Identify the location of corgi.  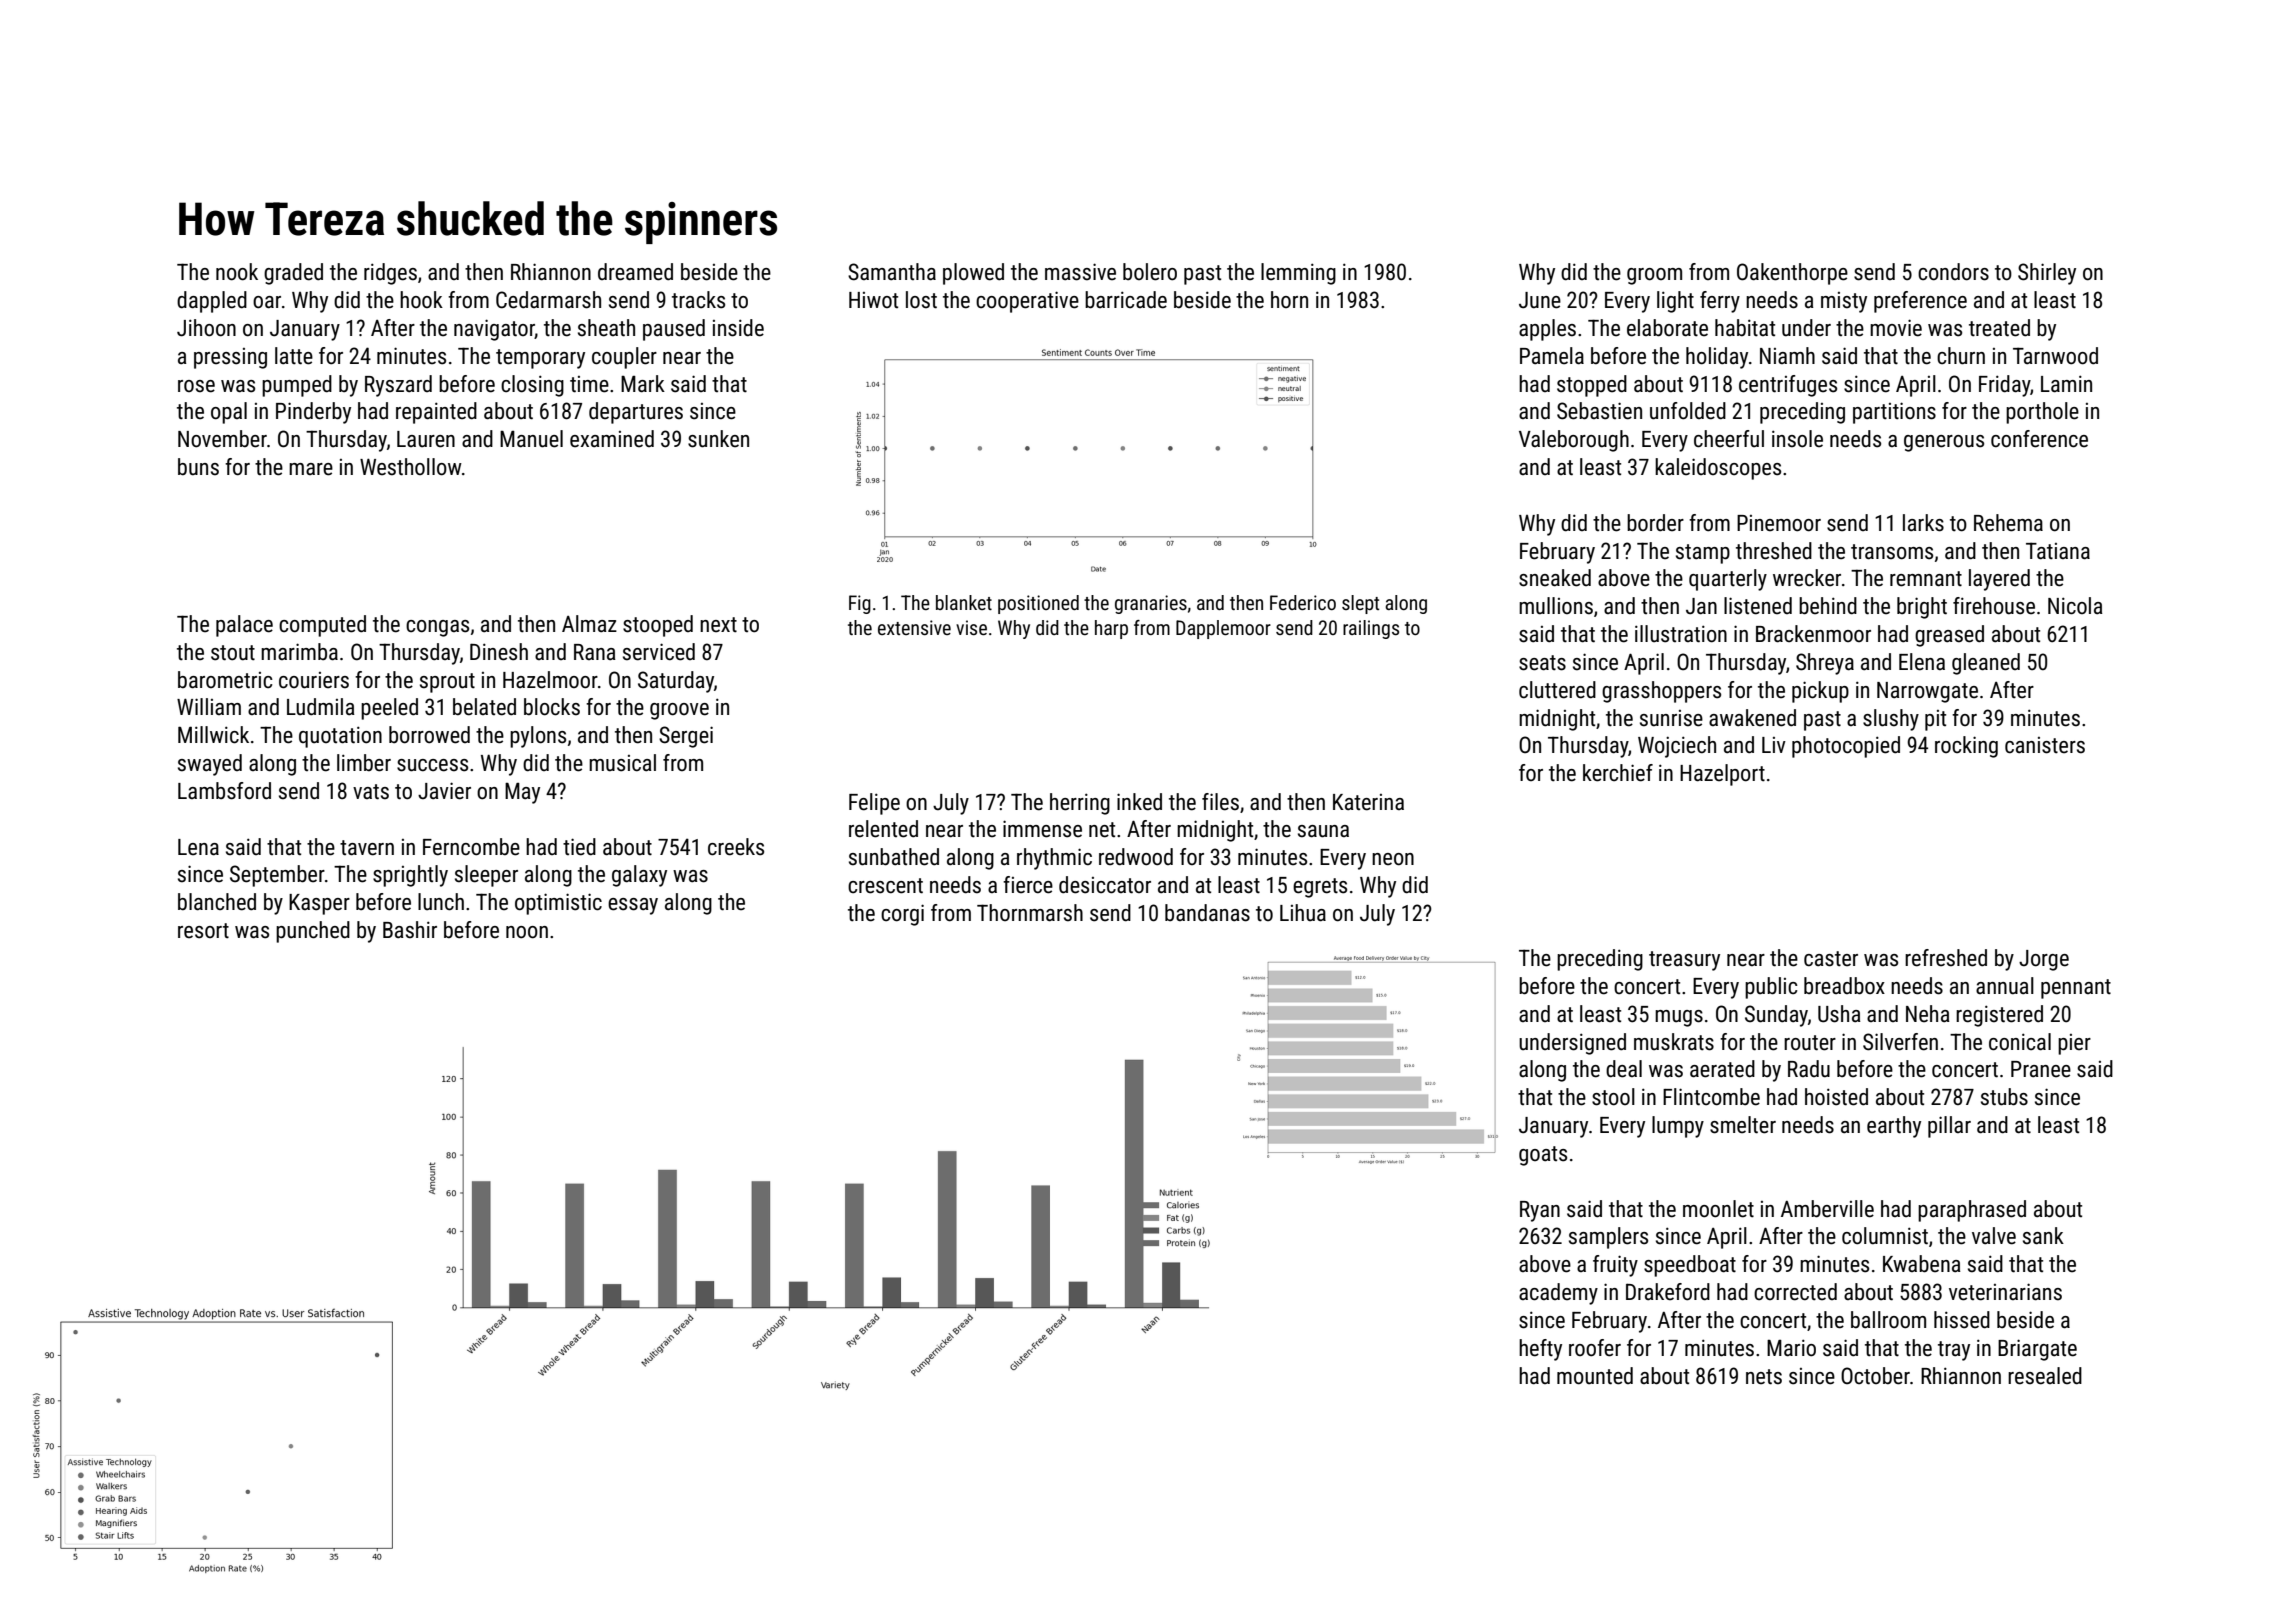
(902, 915).
